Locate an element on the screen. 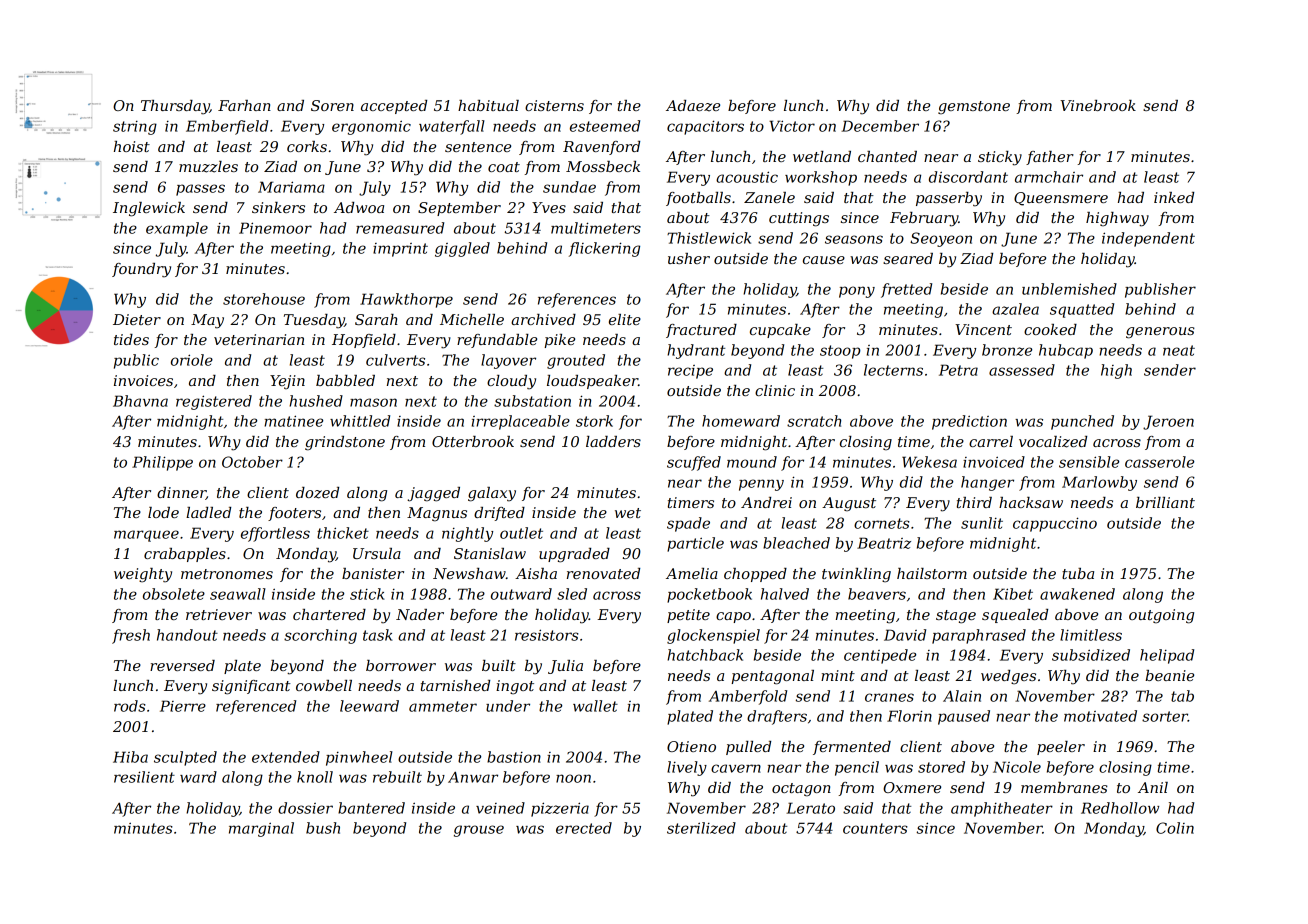  Queensmere is located at coordinates (1061, 199).
